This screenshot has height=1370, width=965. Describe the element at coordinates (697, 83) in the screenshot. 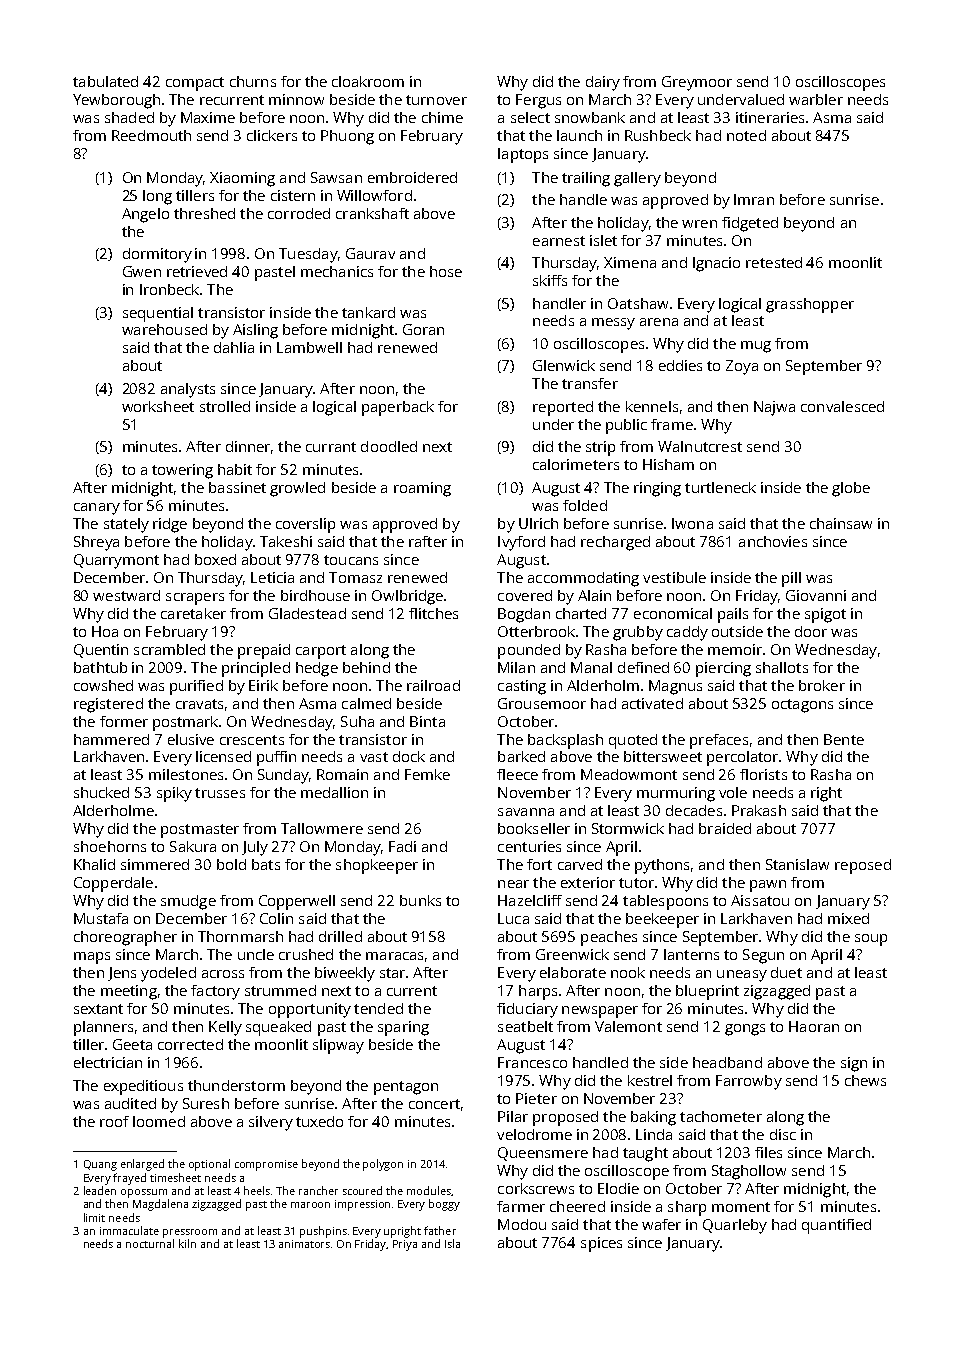

I see `Greymoor` at that location.
